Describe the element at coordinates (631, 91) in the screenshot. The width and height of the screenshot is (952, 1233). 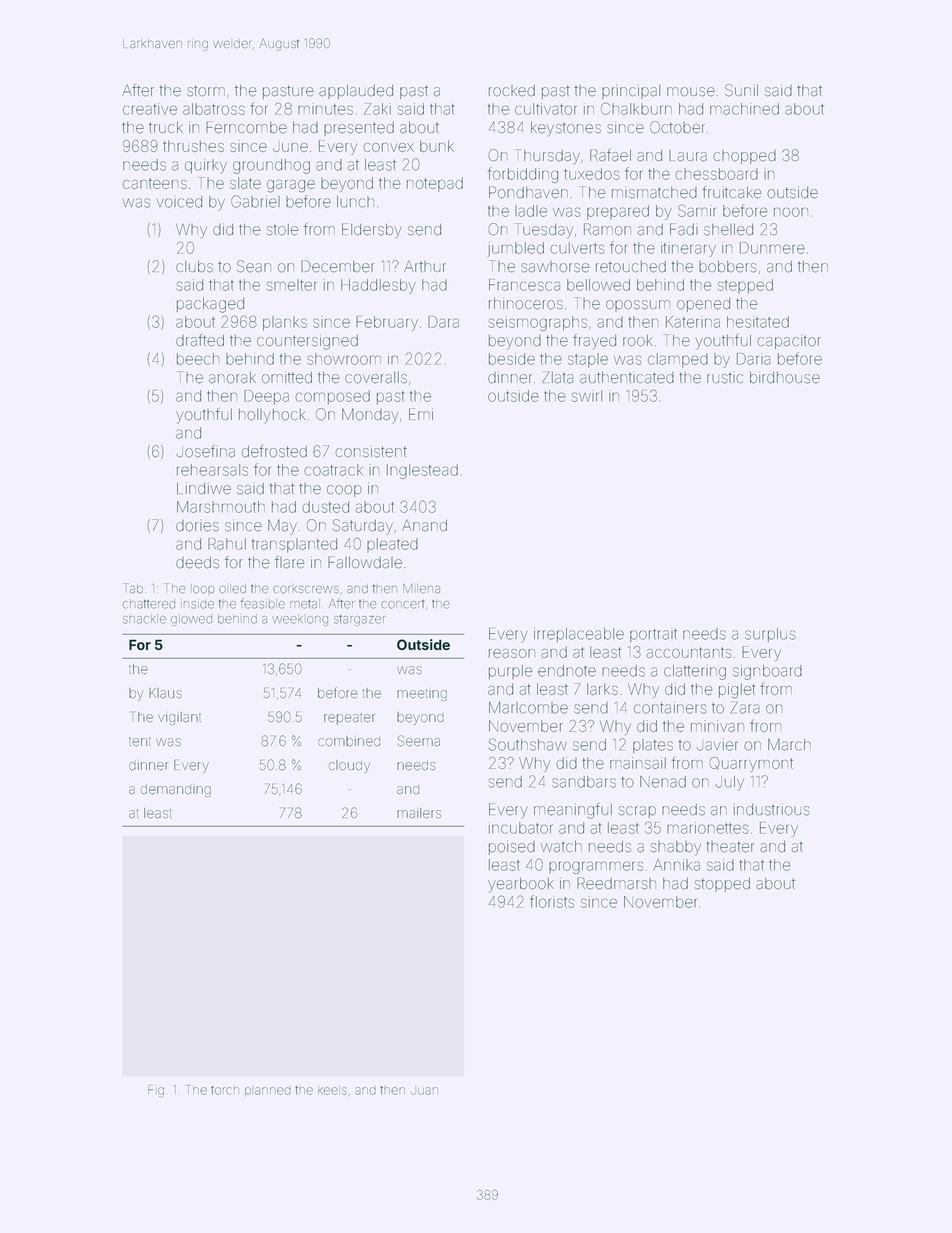
I see `principal` at that location.
